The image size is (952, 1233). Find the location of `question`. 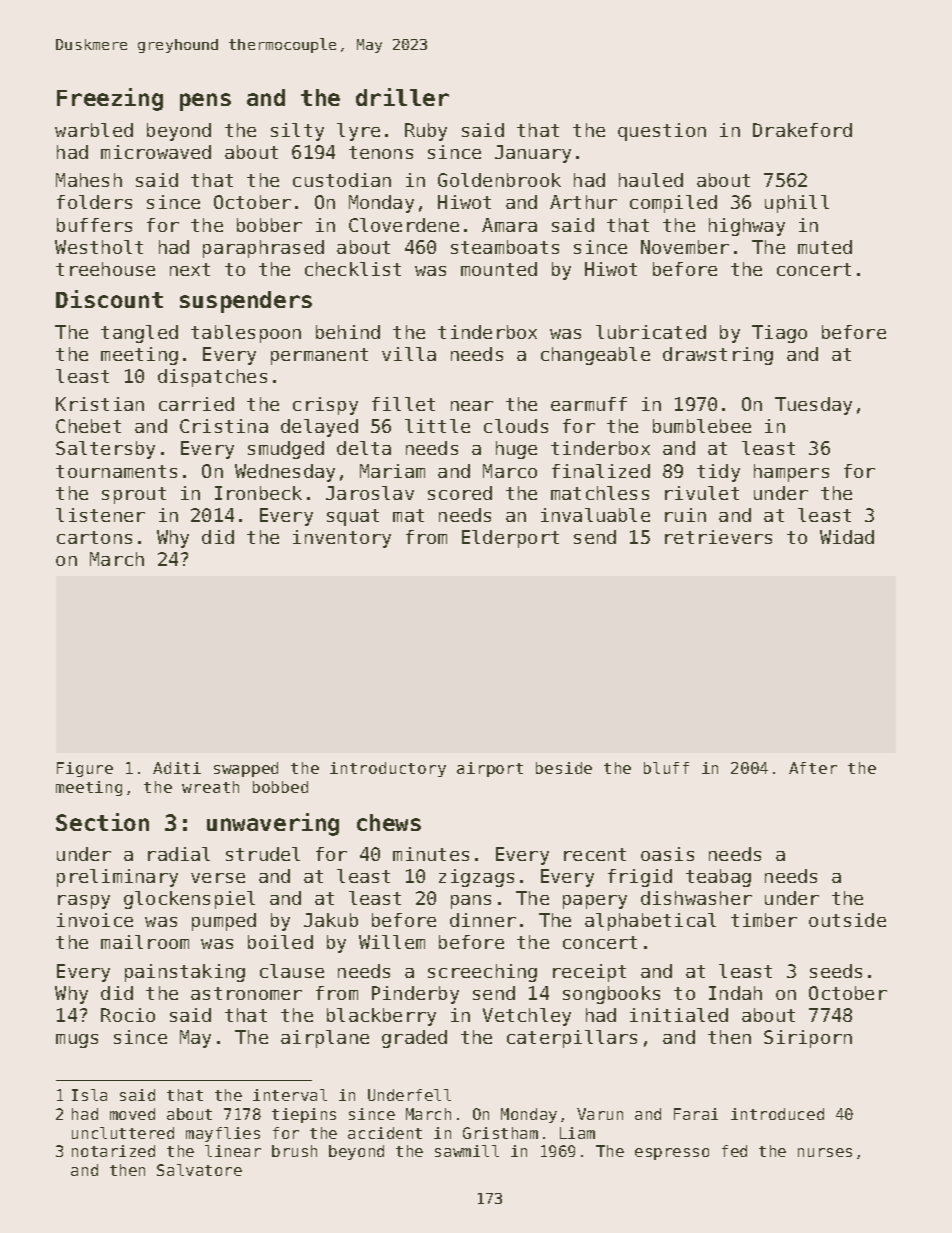

question is located at coordinates (662, 132).
